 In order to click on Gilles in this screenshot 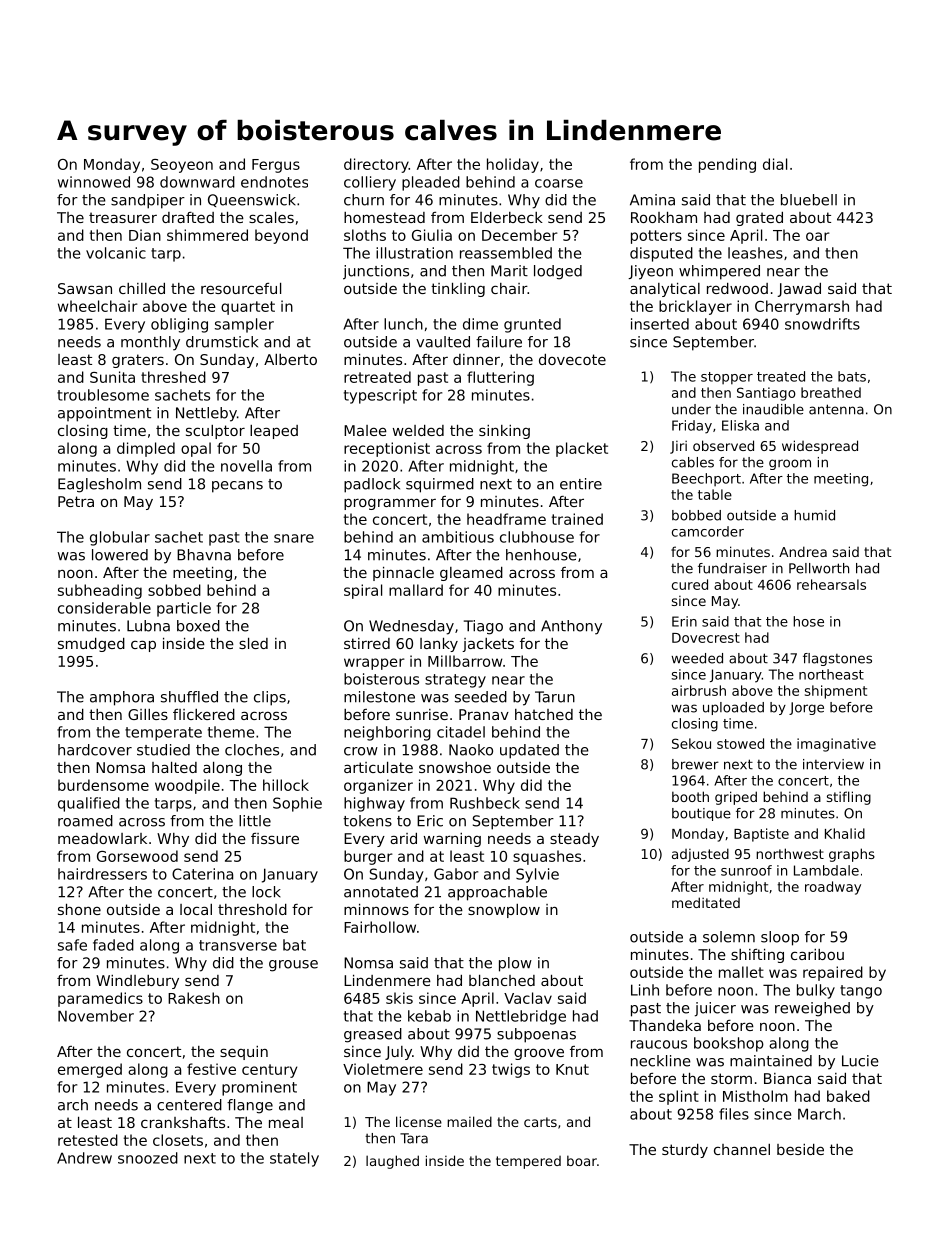, I will do `click(148, 714)`.
